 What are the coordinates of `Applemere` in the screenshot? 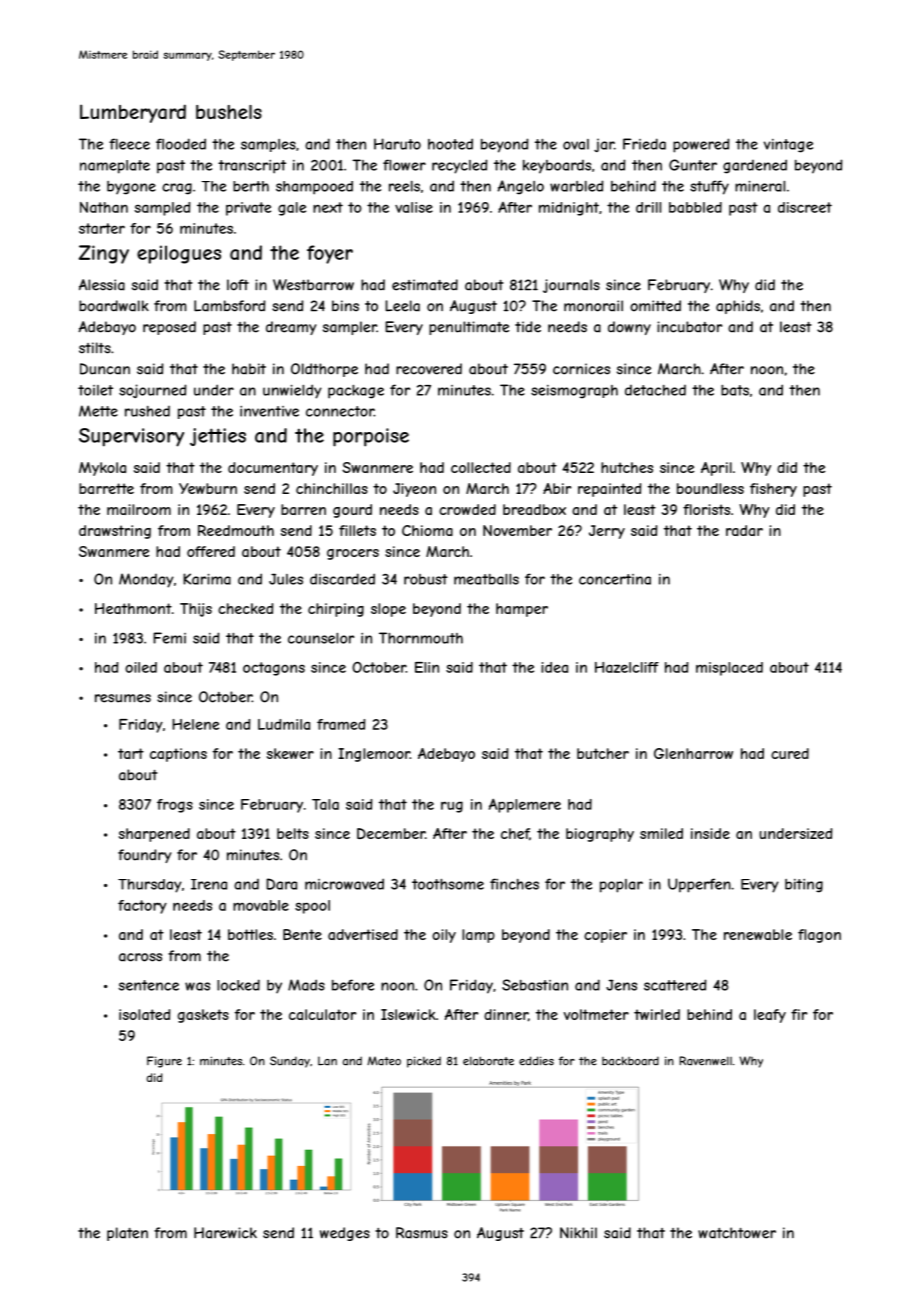 It's located at (525, 805).
